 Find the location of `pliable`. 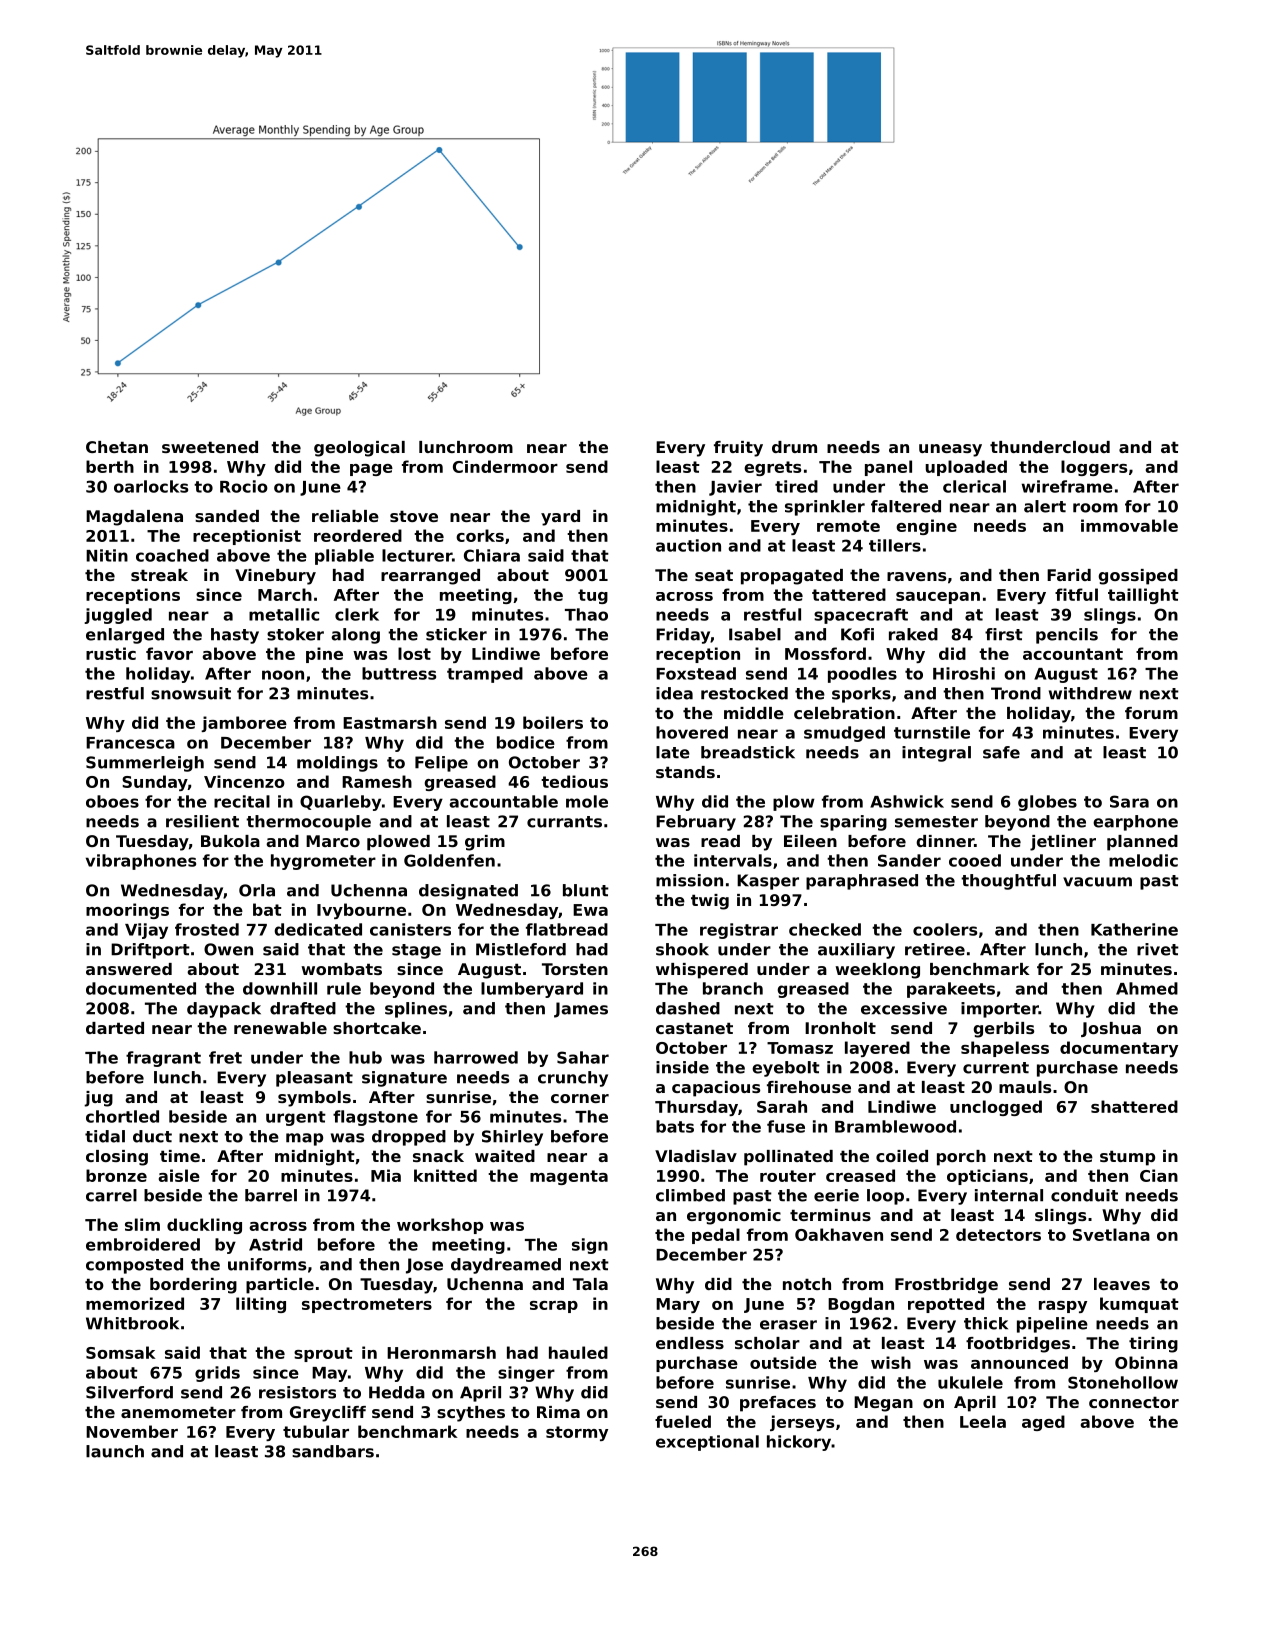

pliable is located at coordinates (344, 557).
